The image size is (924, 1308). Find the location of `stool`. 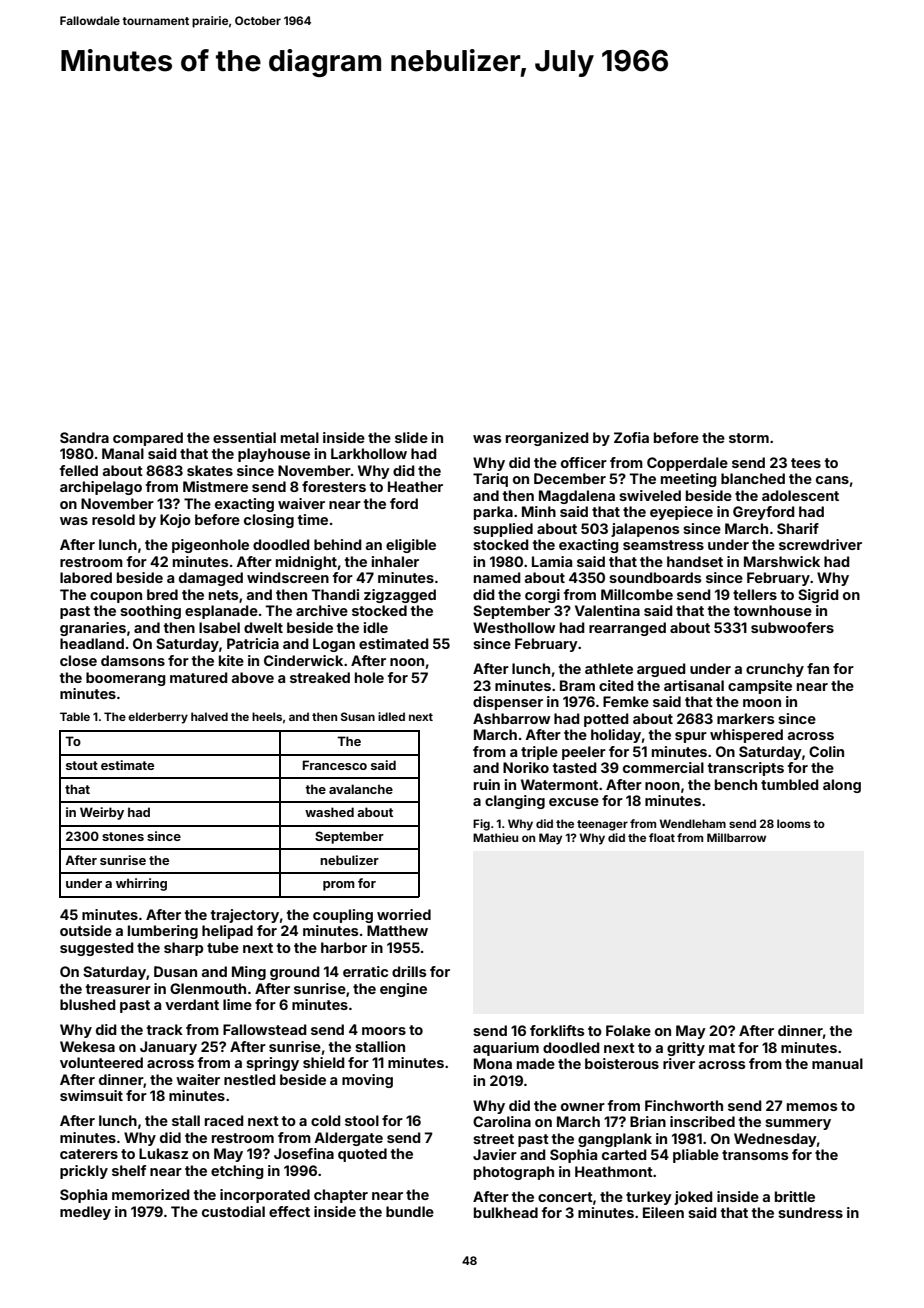

stool is located at coordinates (362, 1120).
